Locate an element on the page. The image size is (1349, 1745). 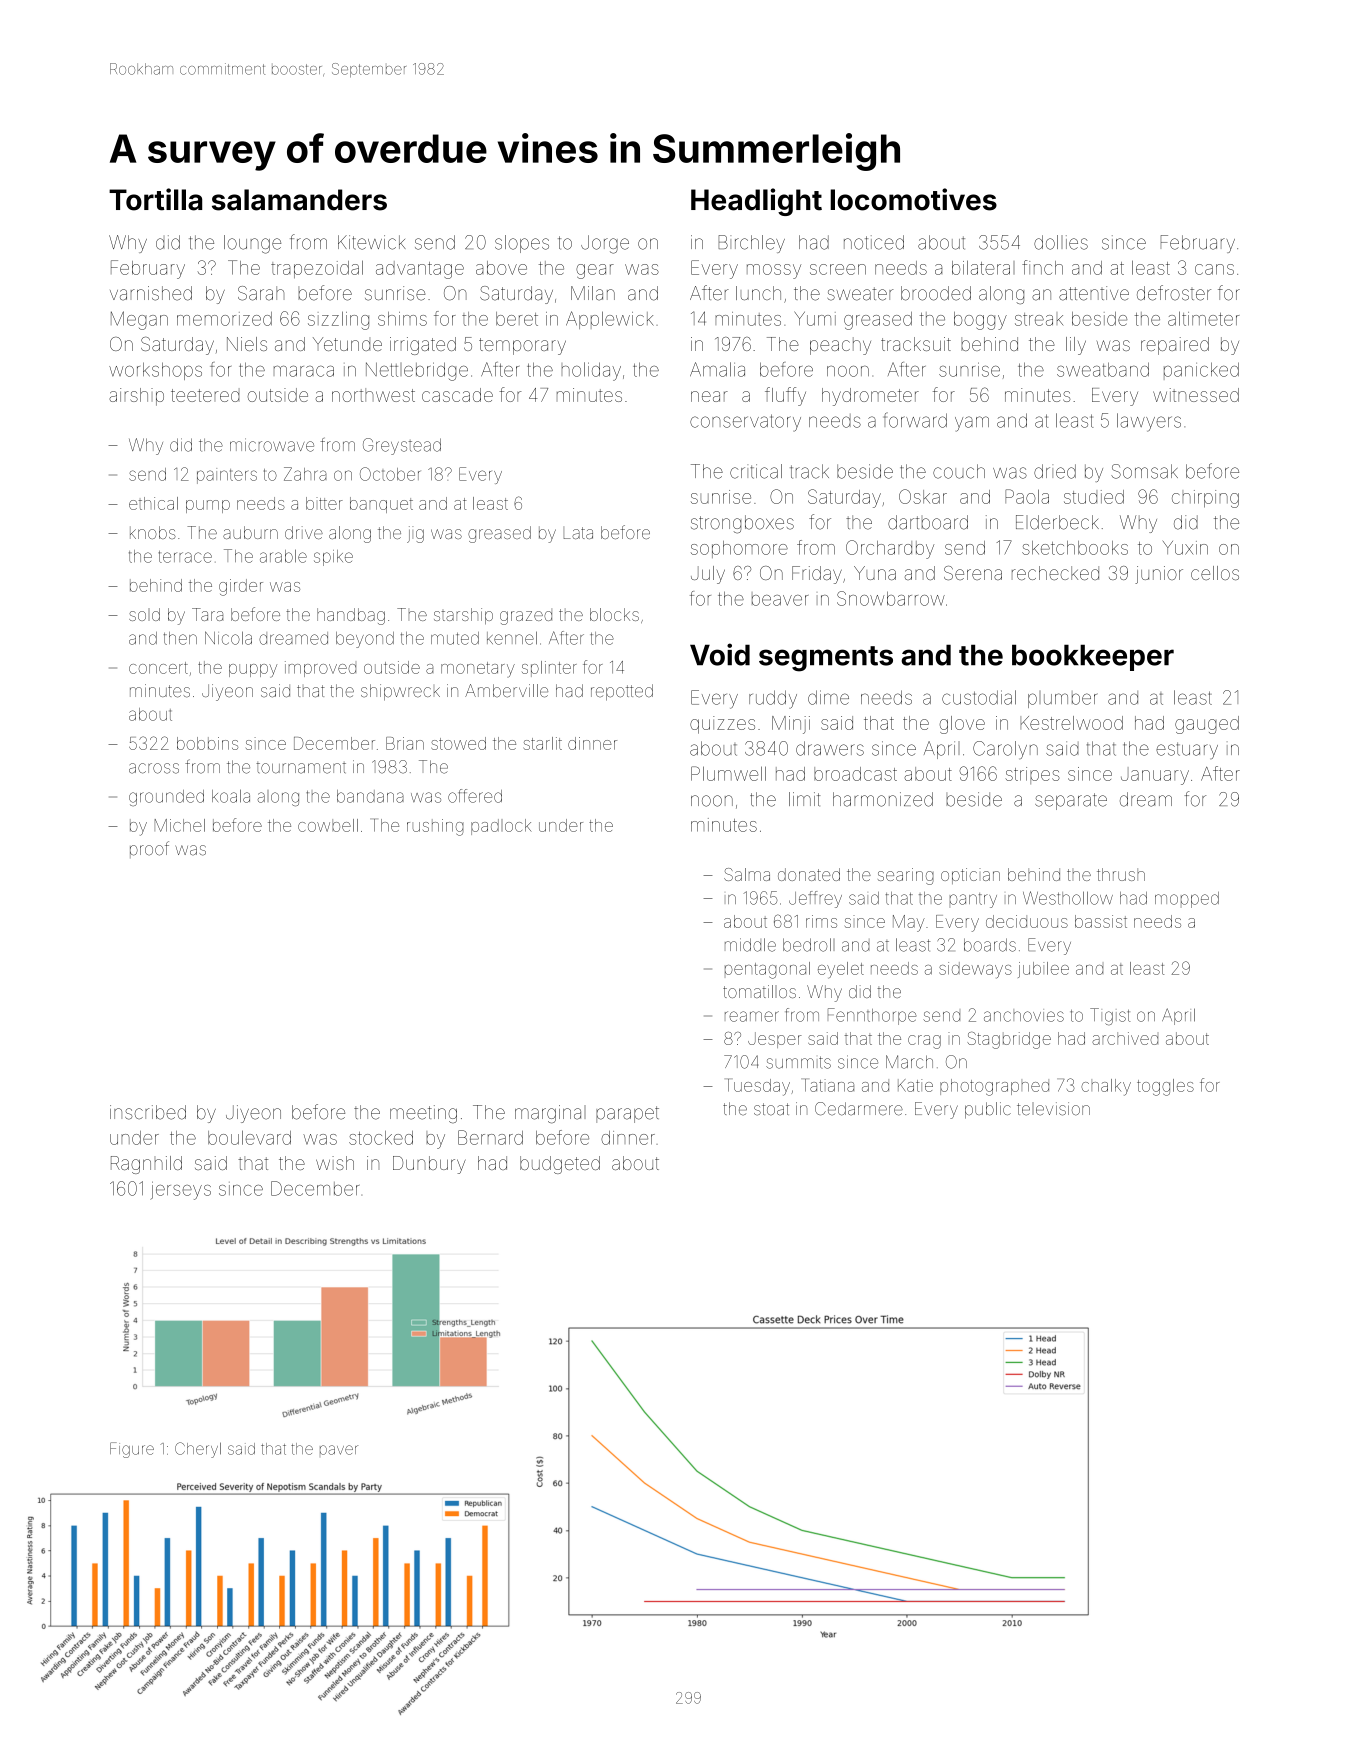
paver is located at coordinates (339, 1450).
